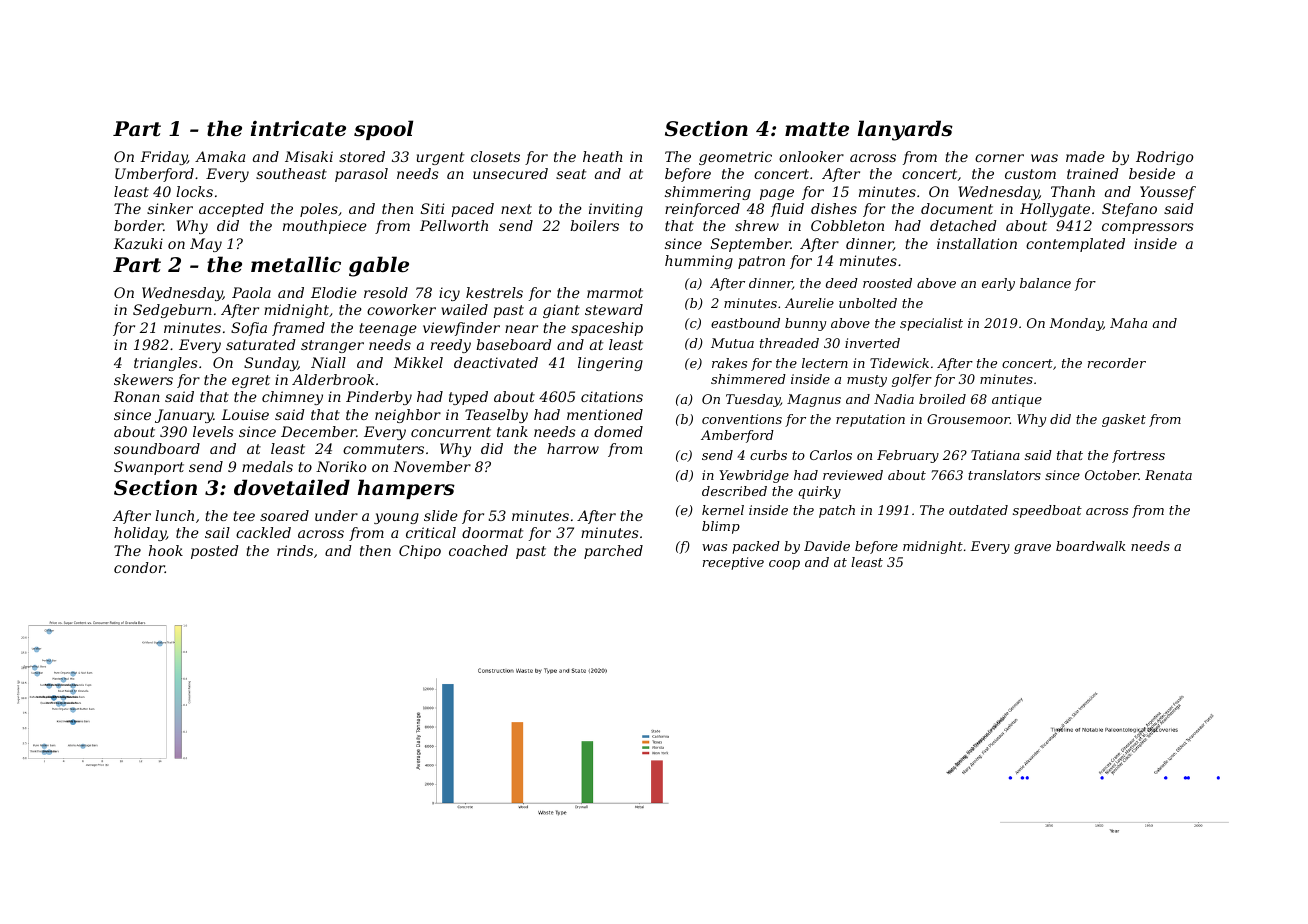 The height and width of the screenshot is (924, 1308). Describe the element at coordinates (787, 210) in the screenshot. I see `fluid` at that location.
